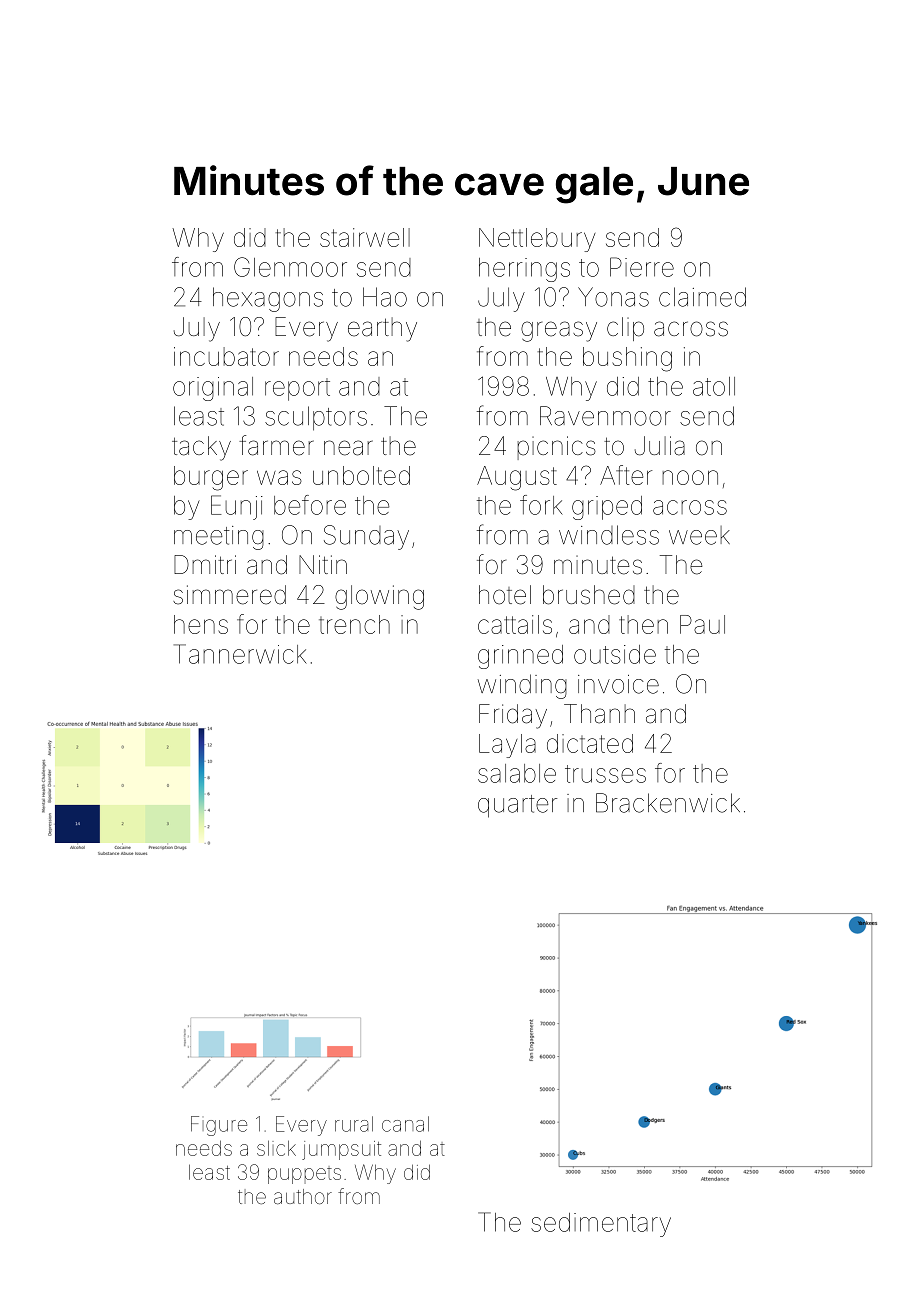 The width and height of the document is (924, 1311). What do you see at coordinates (323, 564) in the document?
I see `Nitin` at bounding box center [323, 564].
